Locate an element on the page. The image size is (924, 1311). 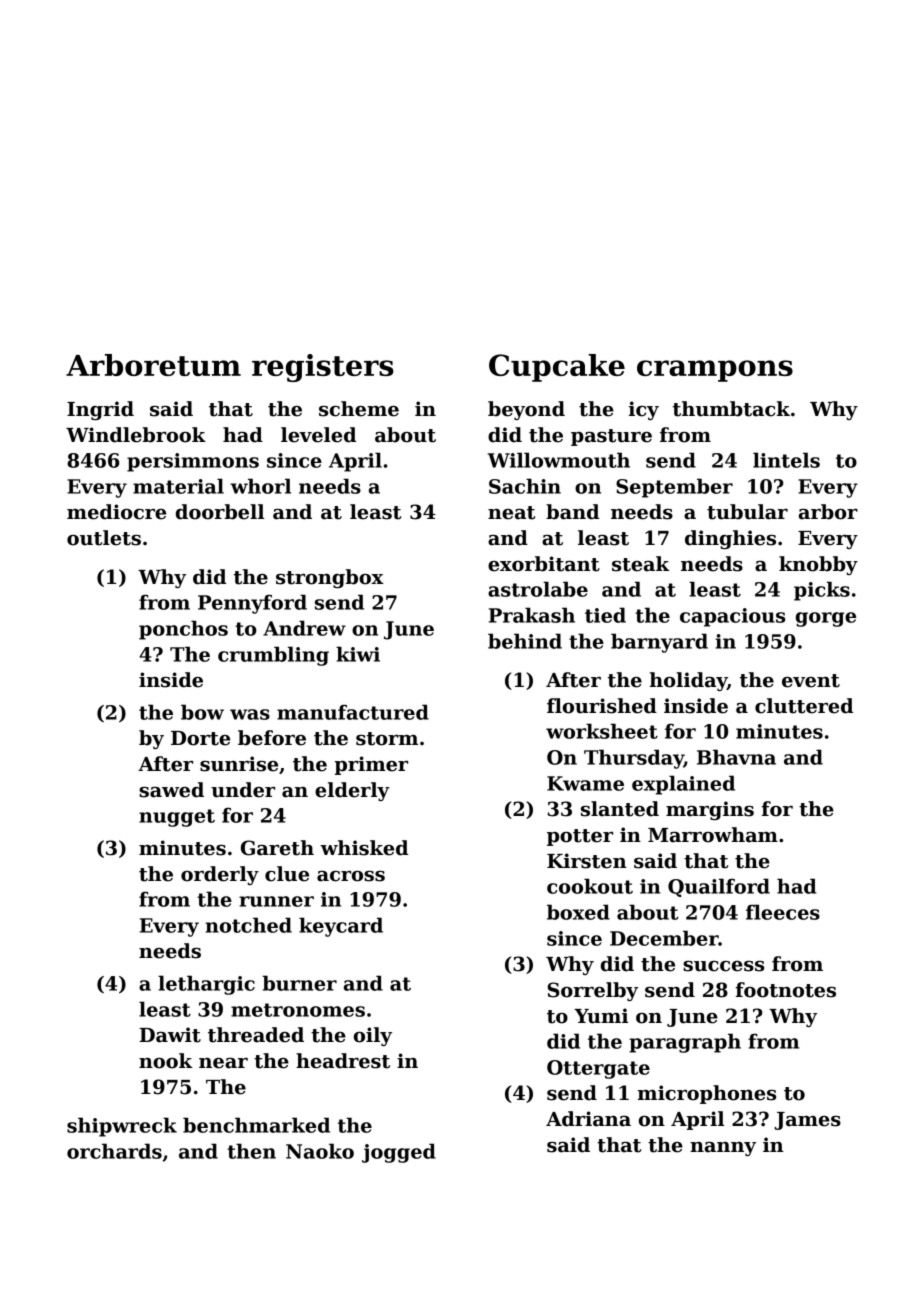
Ingrid is located at coordinates (100, 410).
